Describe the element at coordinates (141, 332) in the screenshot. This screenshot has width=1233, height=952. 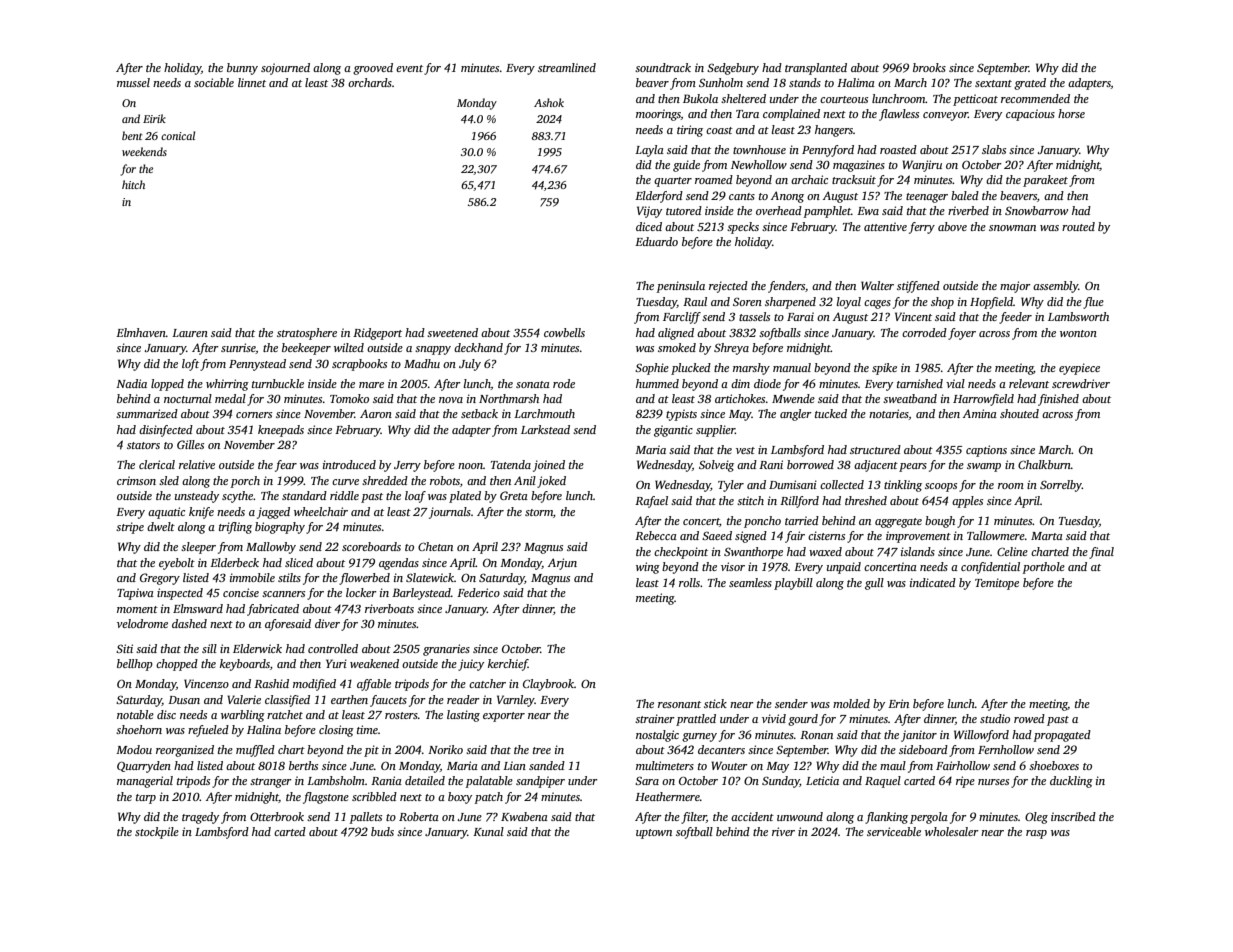
I see `Elmhaven` at that location.
